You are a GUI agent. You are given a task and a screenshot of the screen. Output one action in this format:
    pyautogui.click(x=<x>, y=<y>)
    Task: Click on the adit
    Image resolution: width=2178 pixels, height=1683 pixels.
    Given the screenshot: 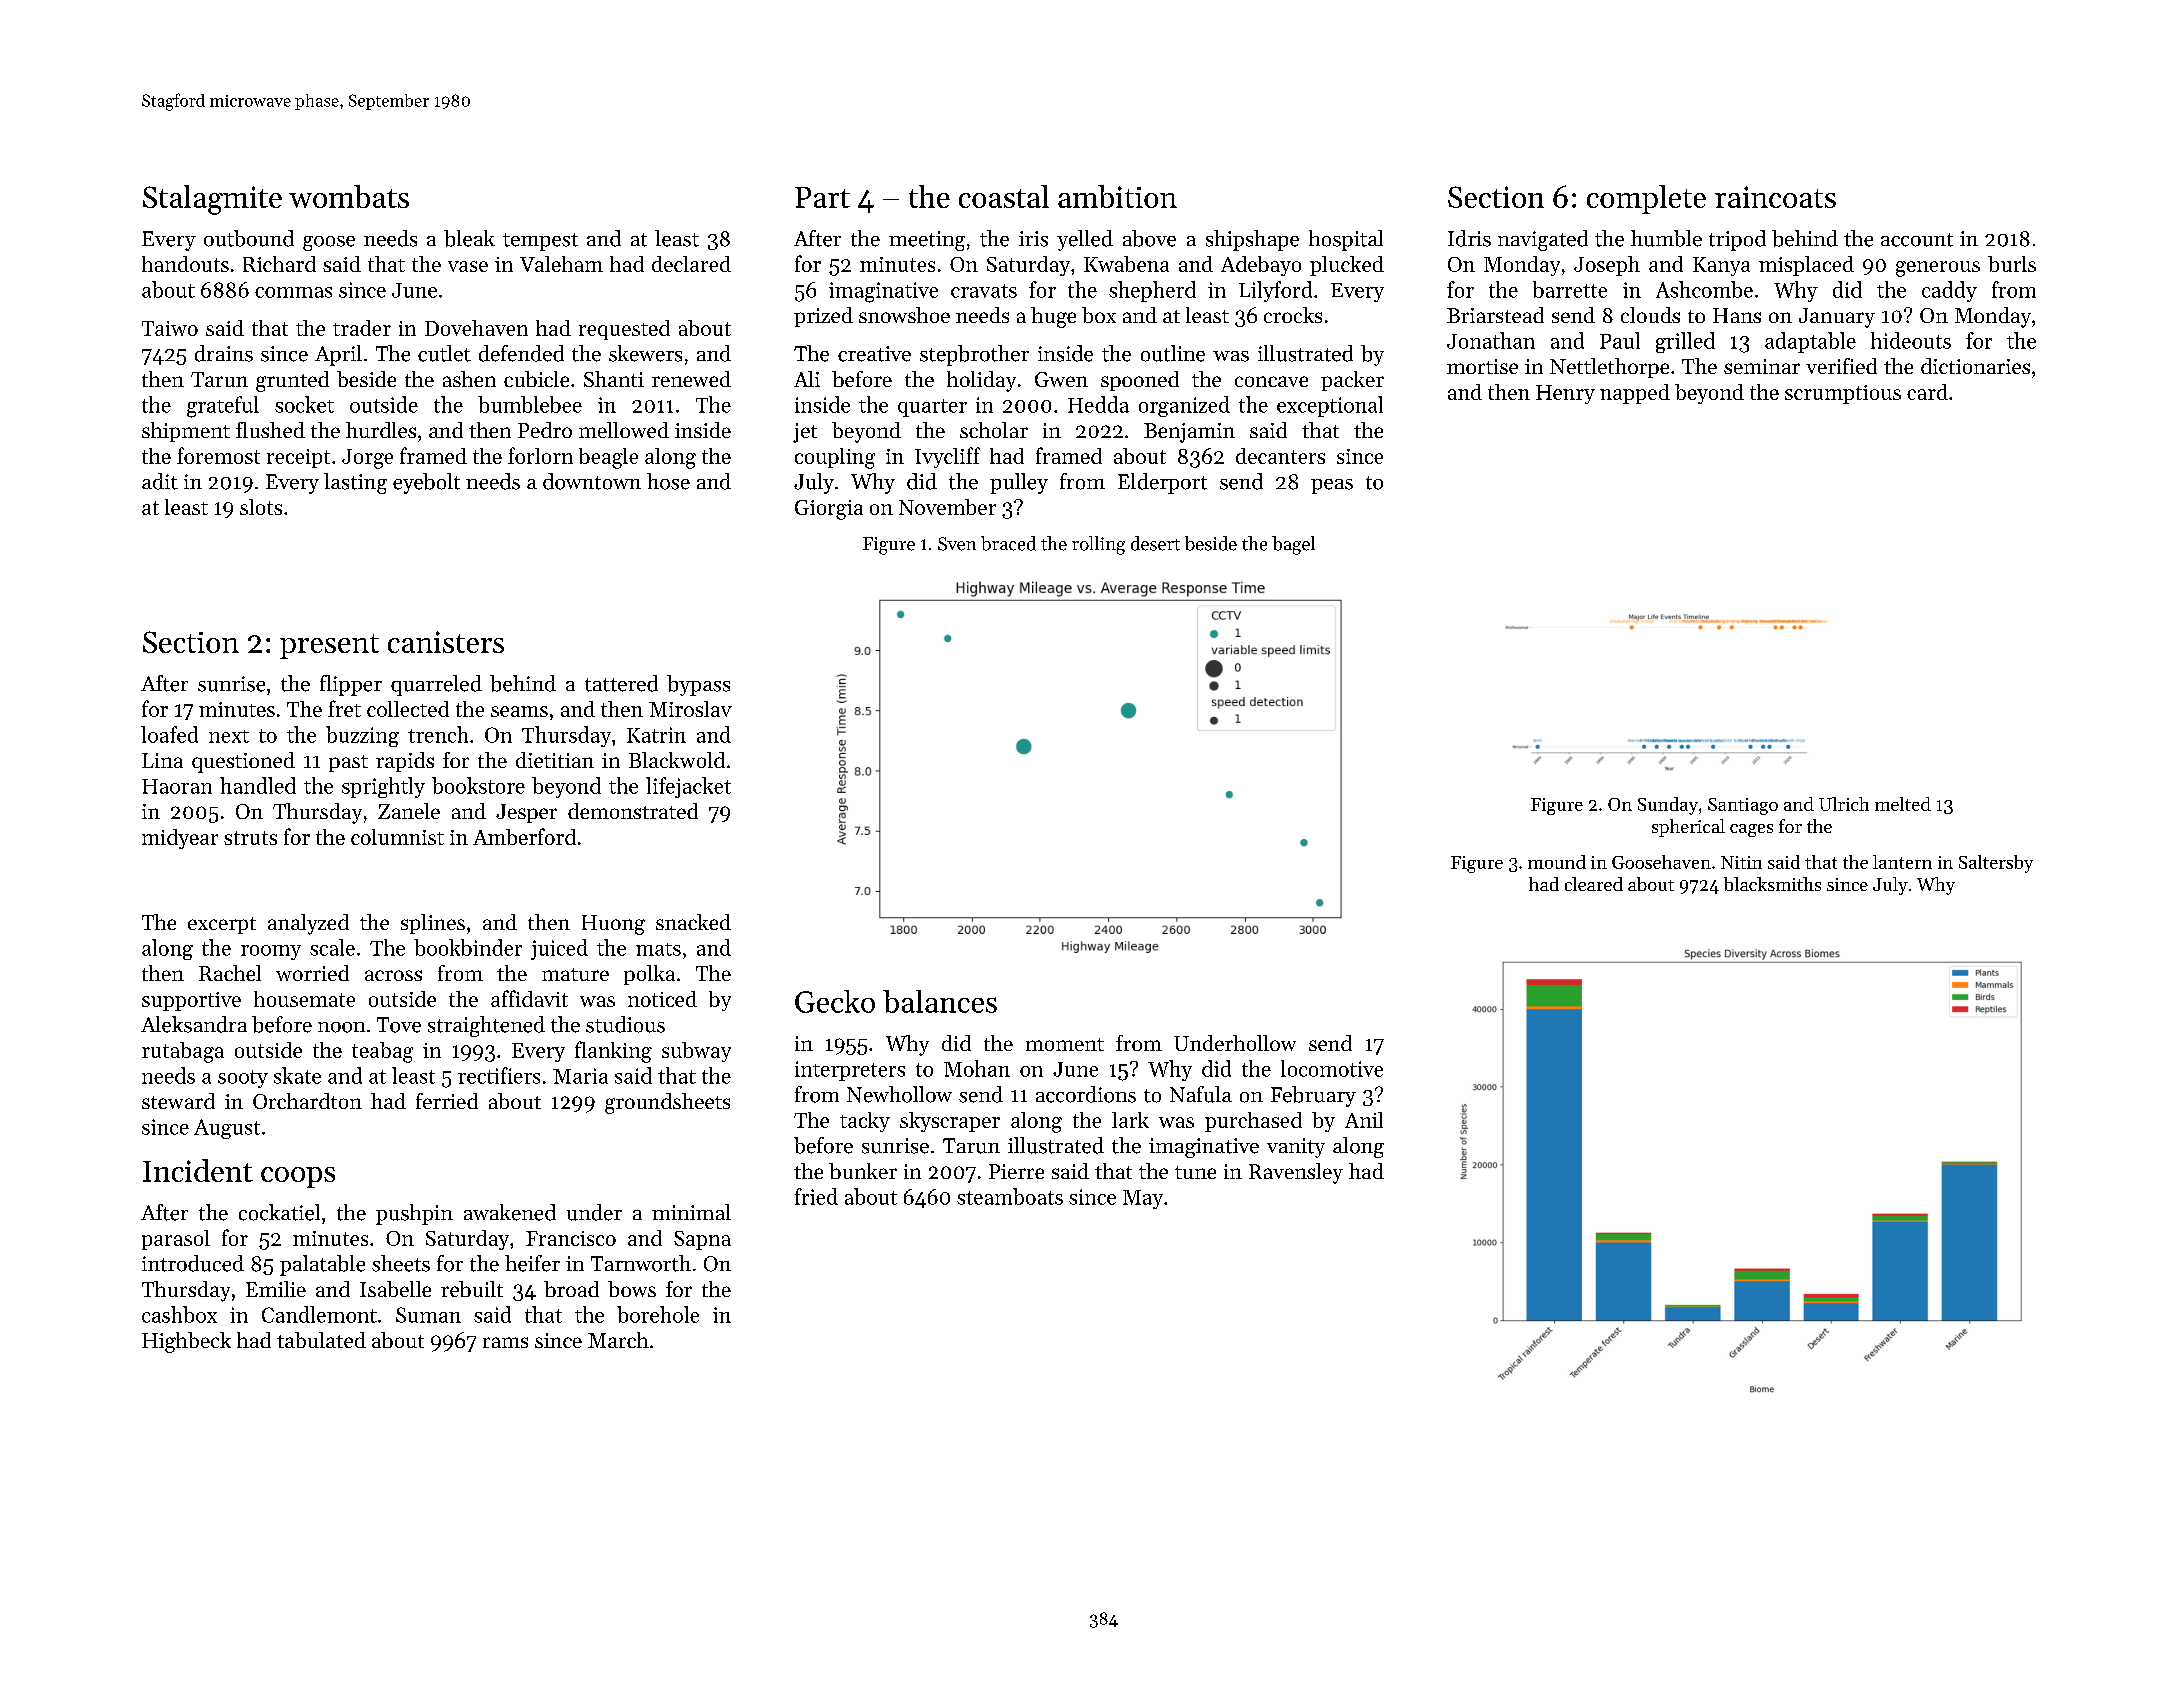 What is the action you would take?
    pyautogui.click(x=160, y=481)
